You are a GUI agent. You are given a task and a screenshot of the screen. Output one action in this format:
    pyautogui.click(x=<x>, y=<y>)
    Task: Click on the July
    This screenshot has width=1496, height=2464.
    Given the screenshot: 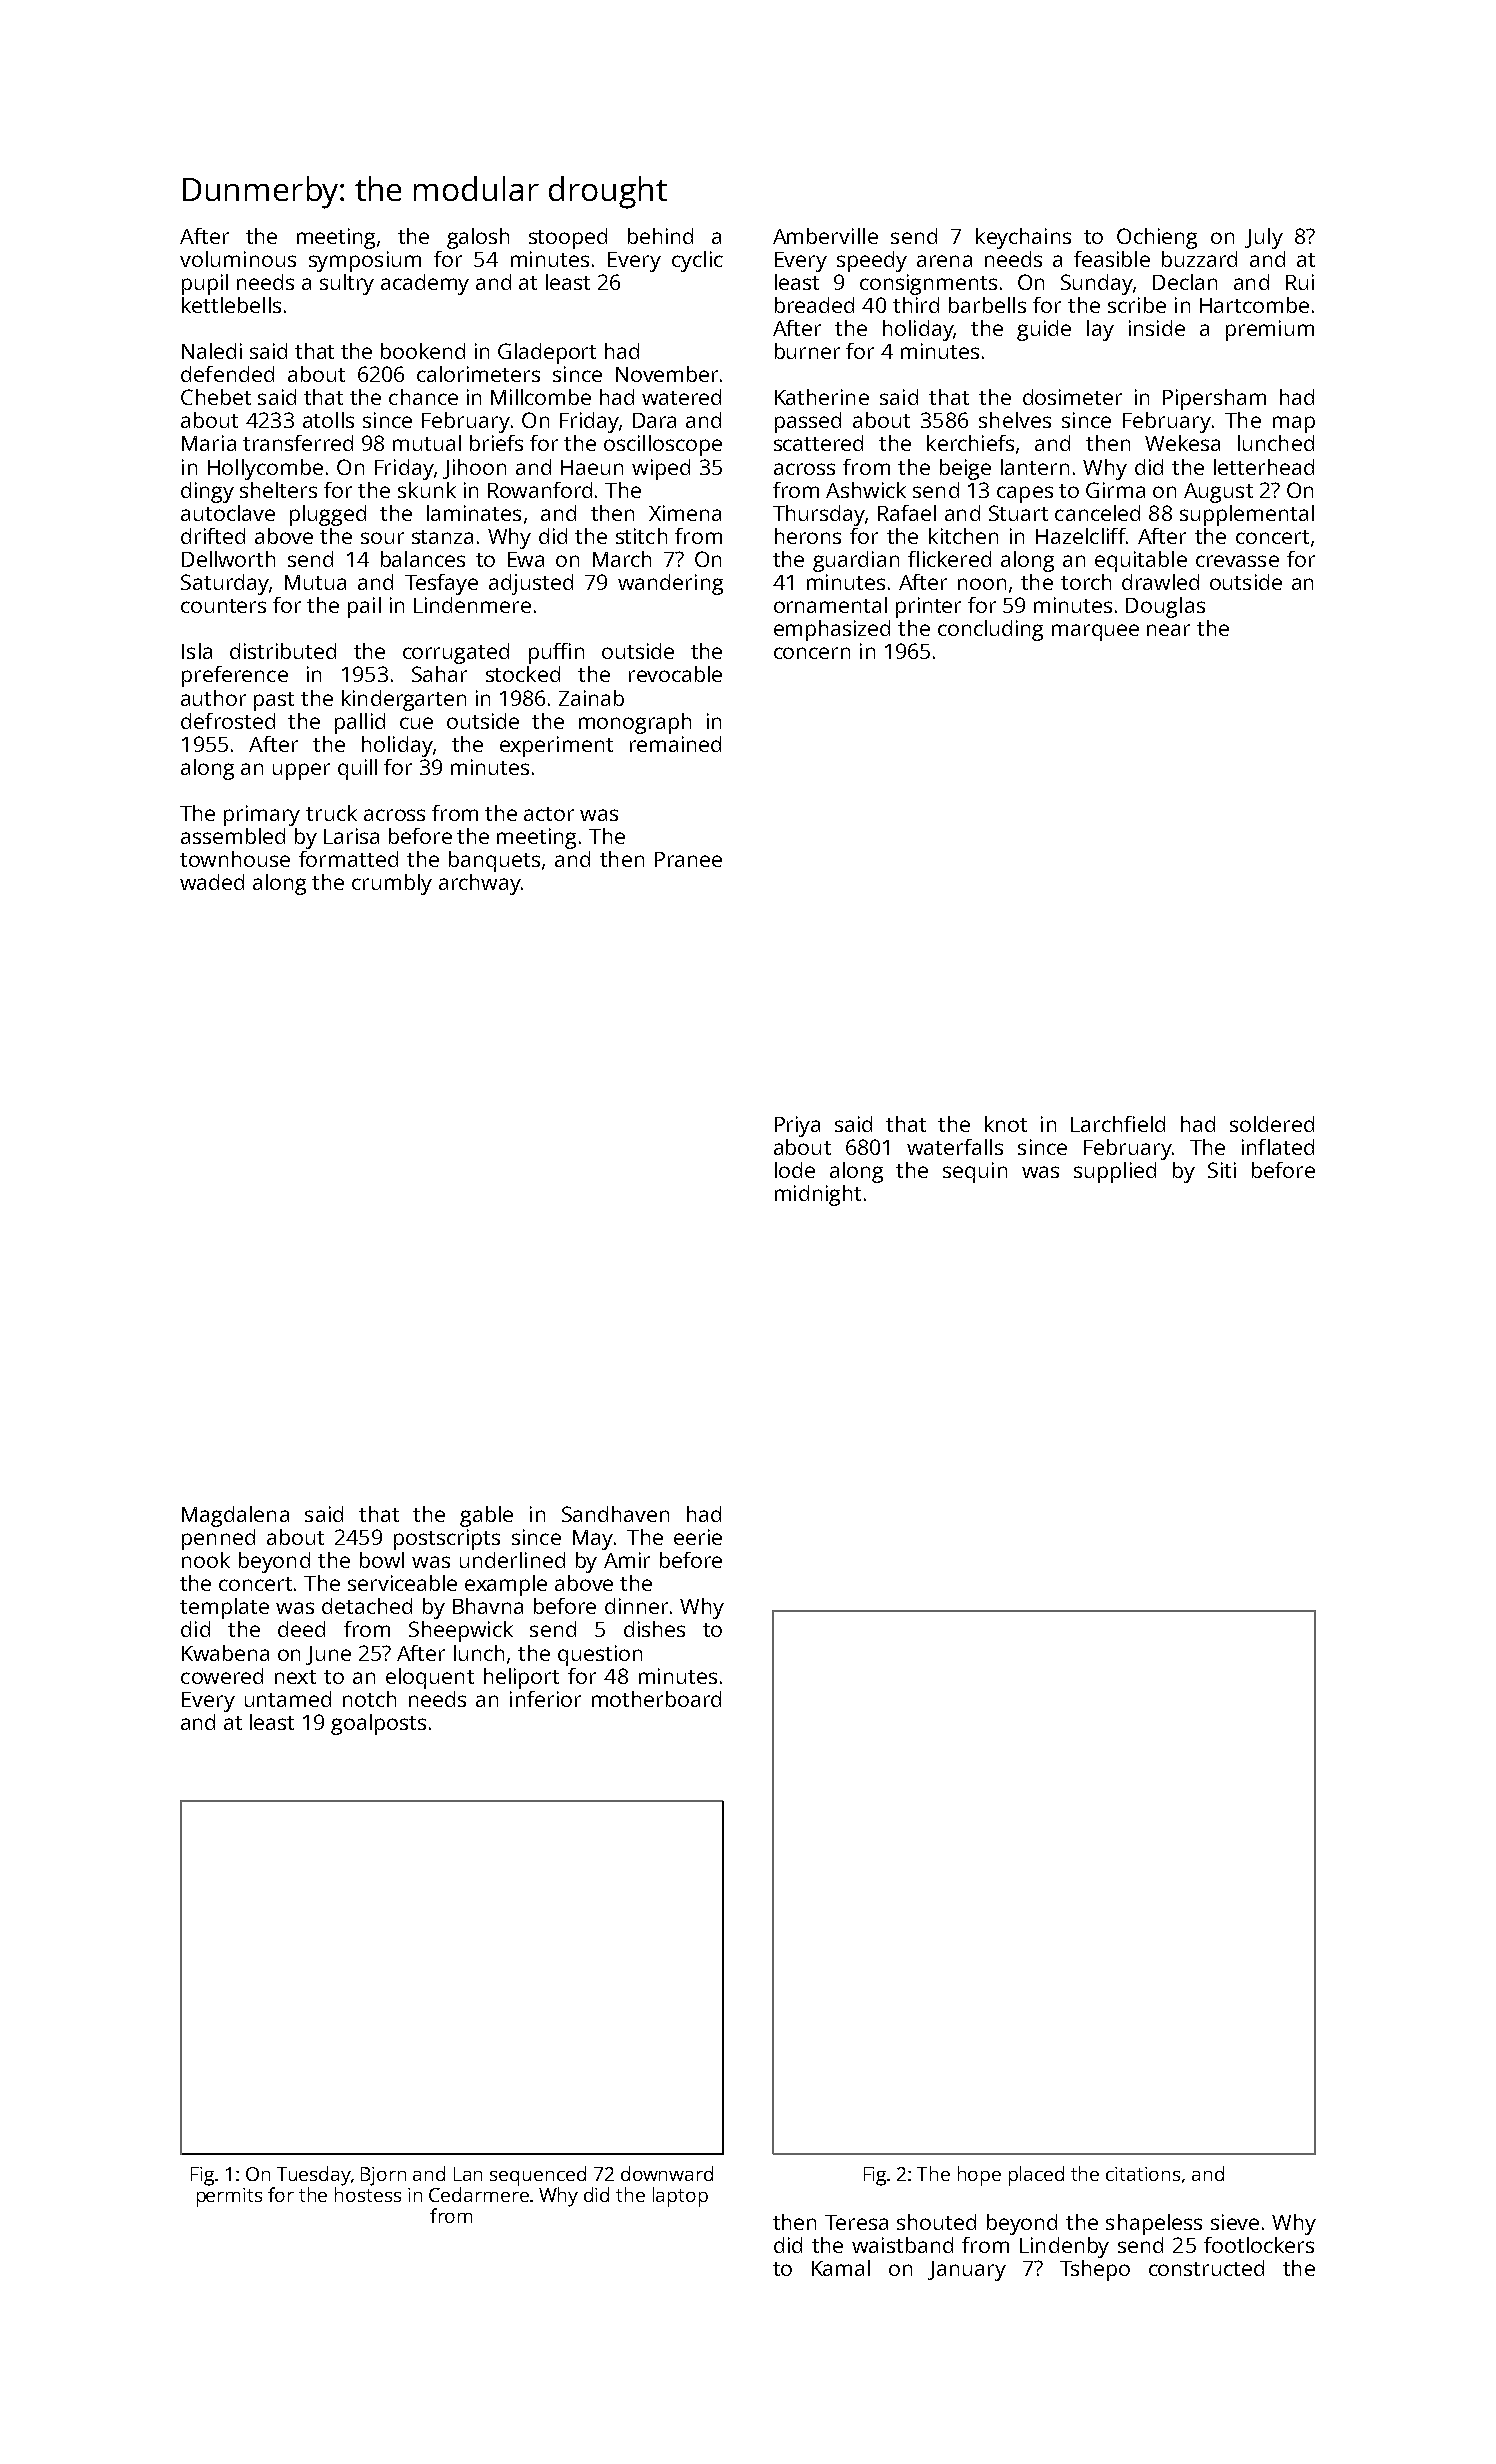 What is the action you would take?
    pyautogui.click(x=1264, y=238)
